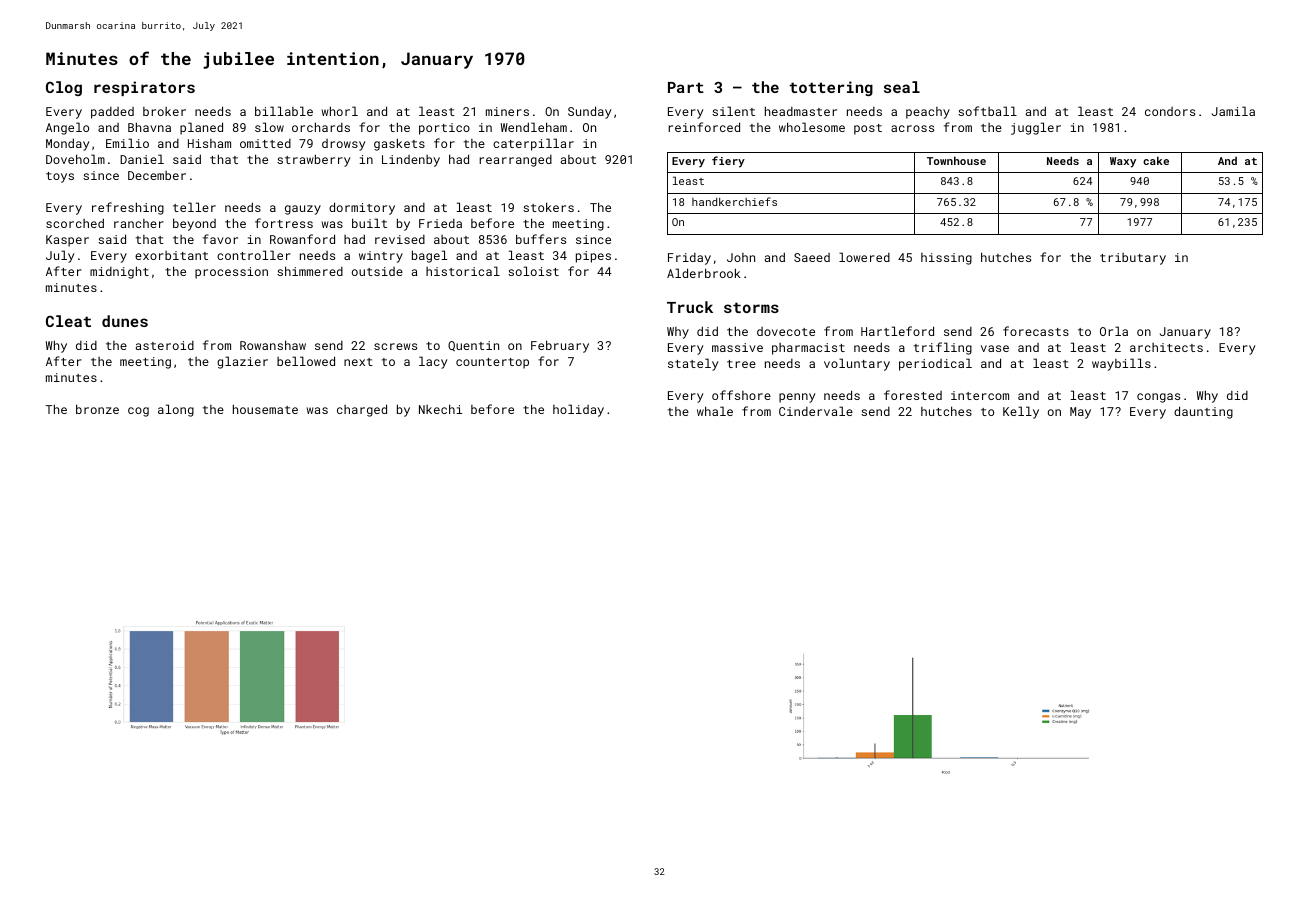  I want to click on billable, so click(284, 111).
